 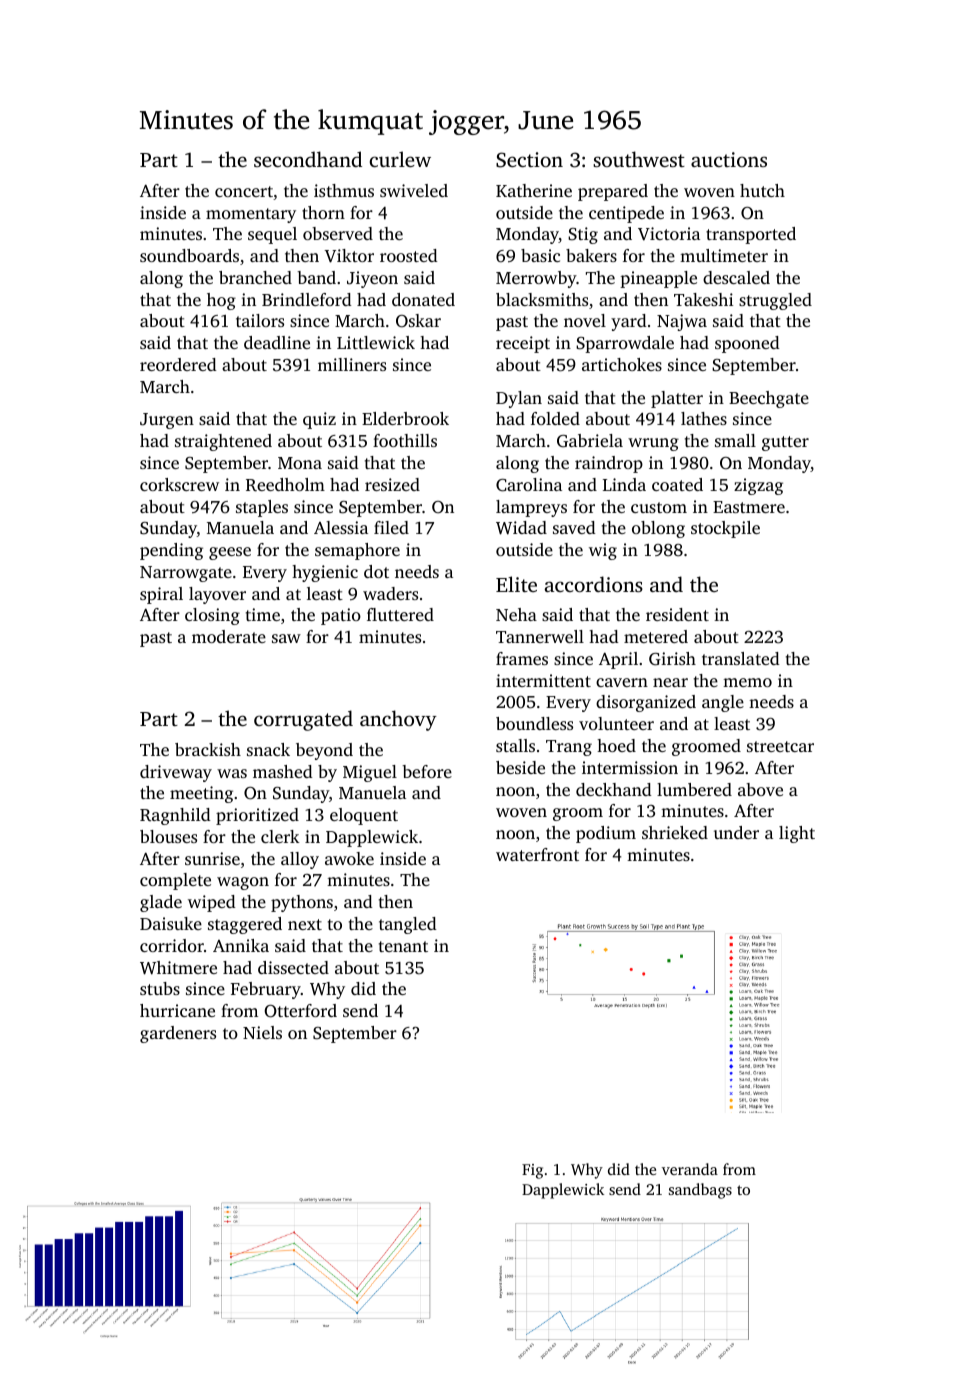 What do you see at coordinates (630, 767) in the screenshot?
I see `intermission` at bounding box center [630, 767].
